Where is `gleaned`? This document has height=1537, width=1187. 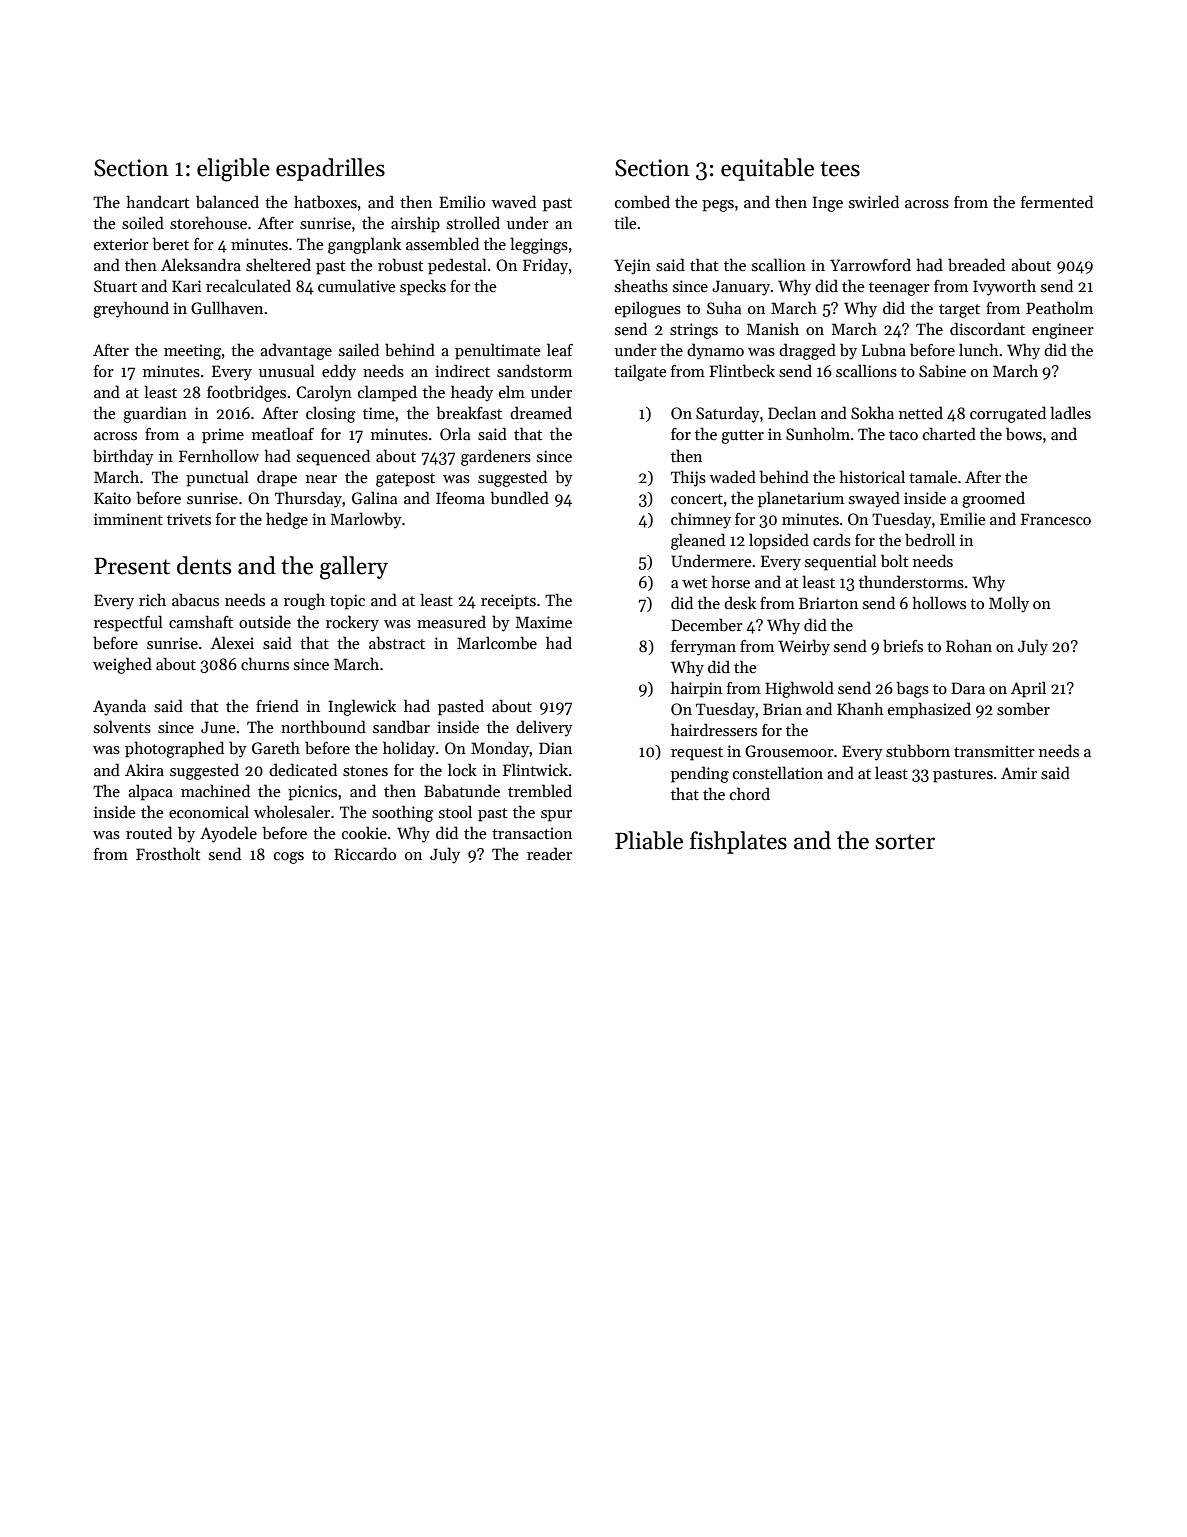 gleaned is located at coordinates (698, 541).
